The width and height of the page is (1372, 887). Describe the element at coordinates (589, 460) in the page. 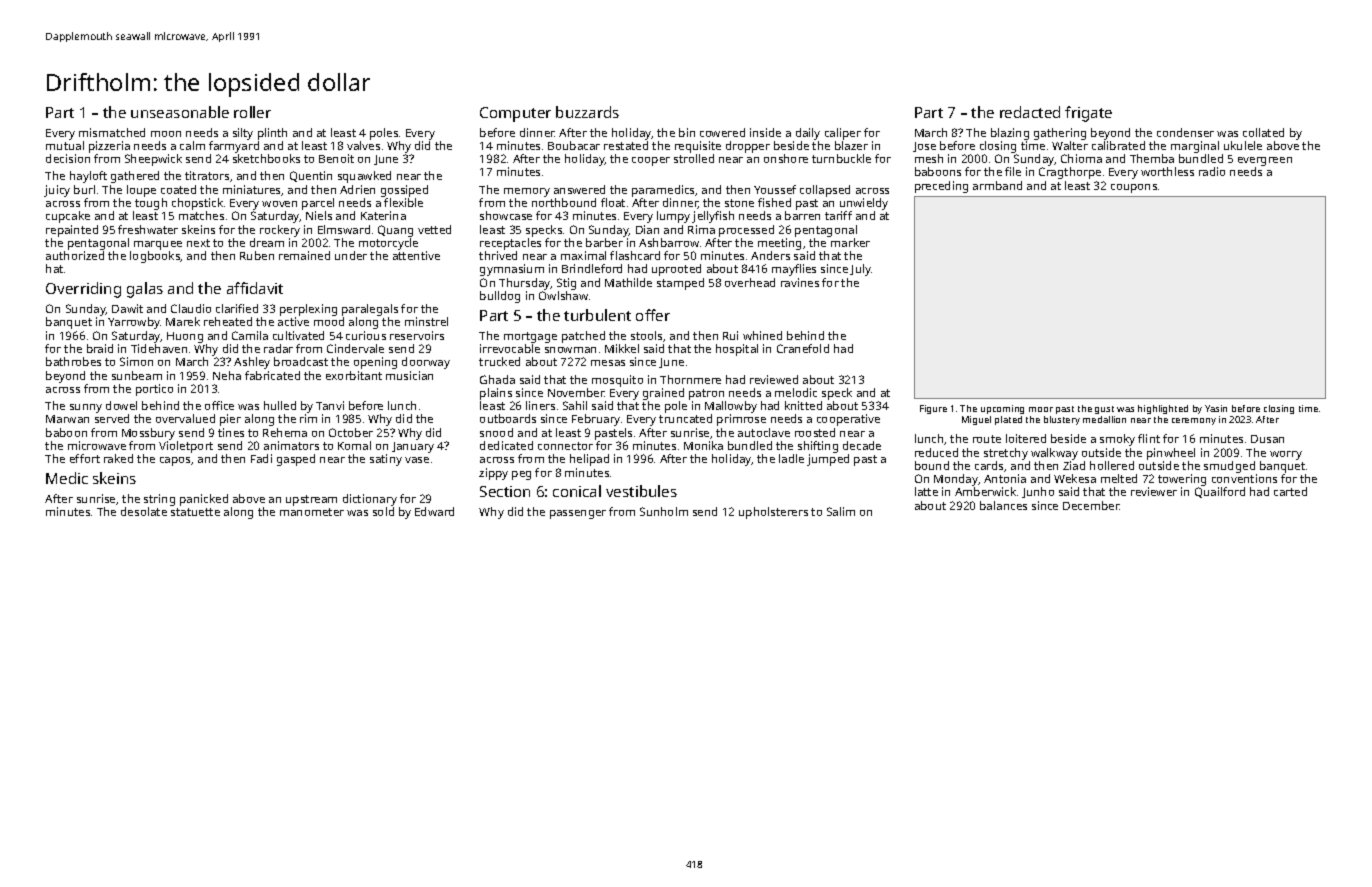

I see `helipad` at that location.
